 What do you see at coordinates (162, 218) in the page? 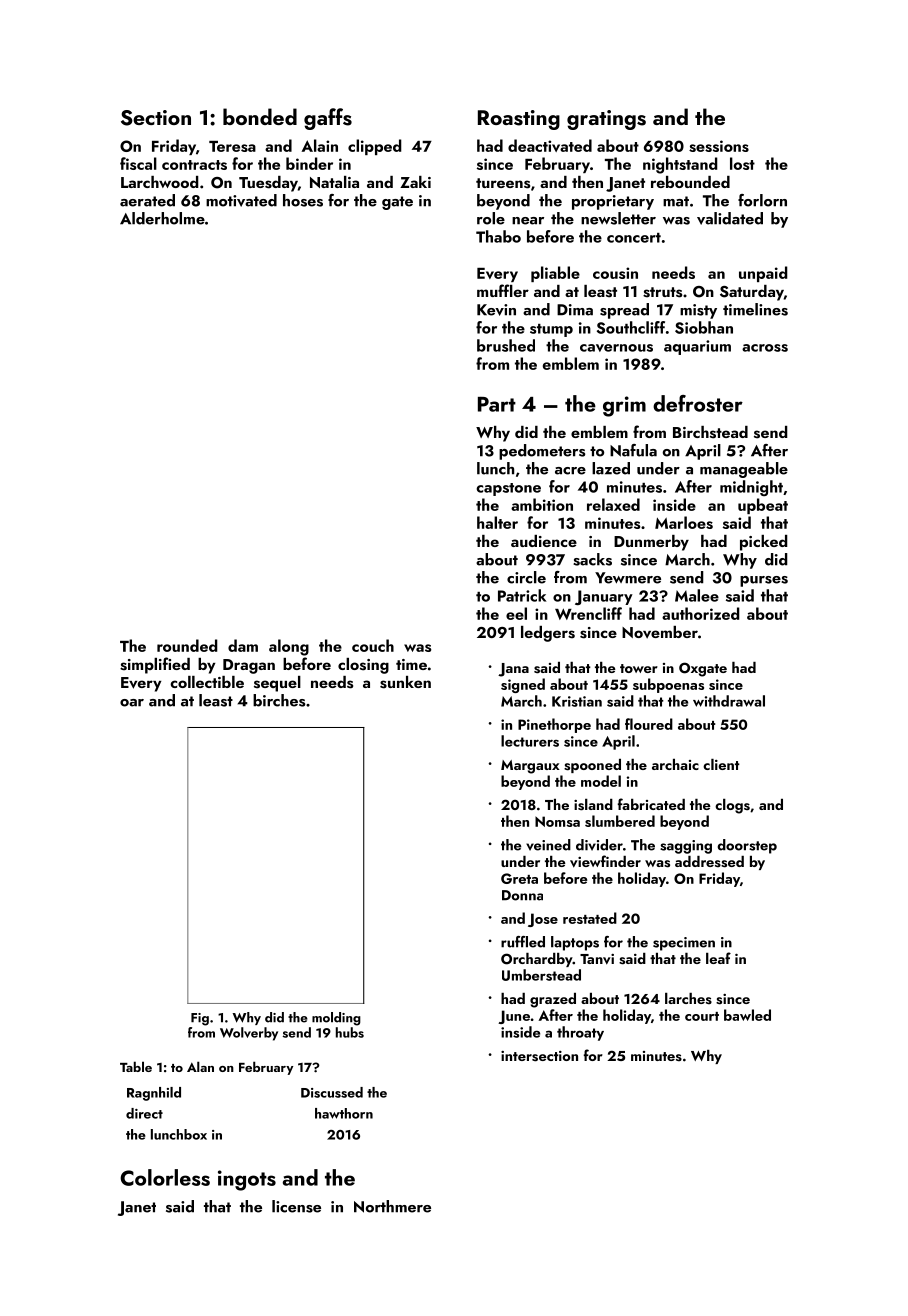
I see `Alderholme` at bounding box center [162, 218].
